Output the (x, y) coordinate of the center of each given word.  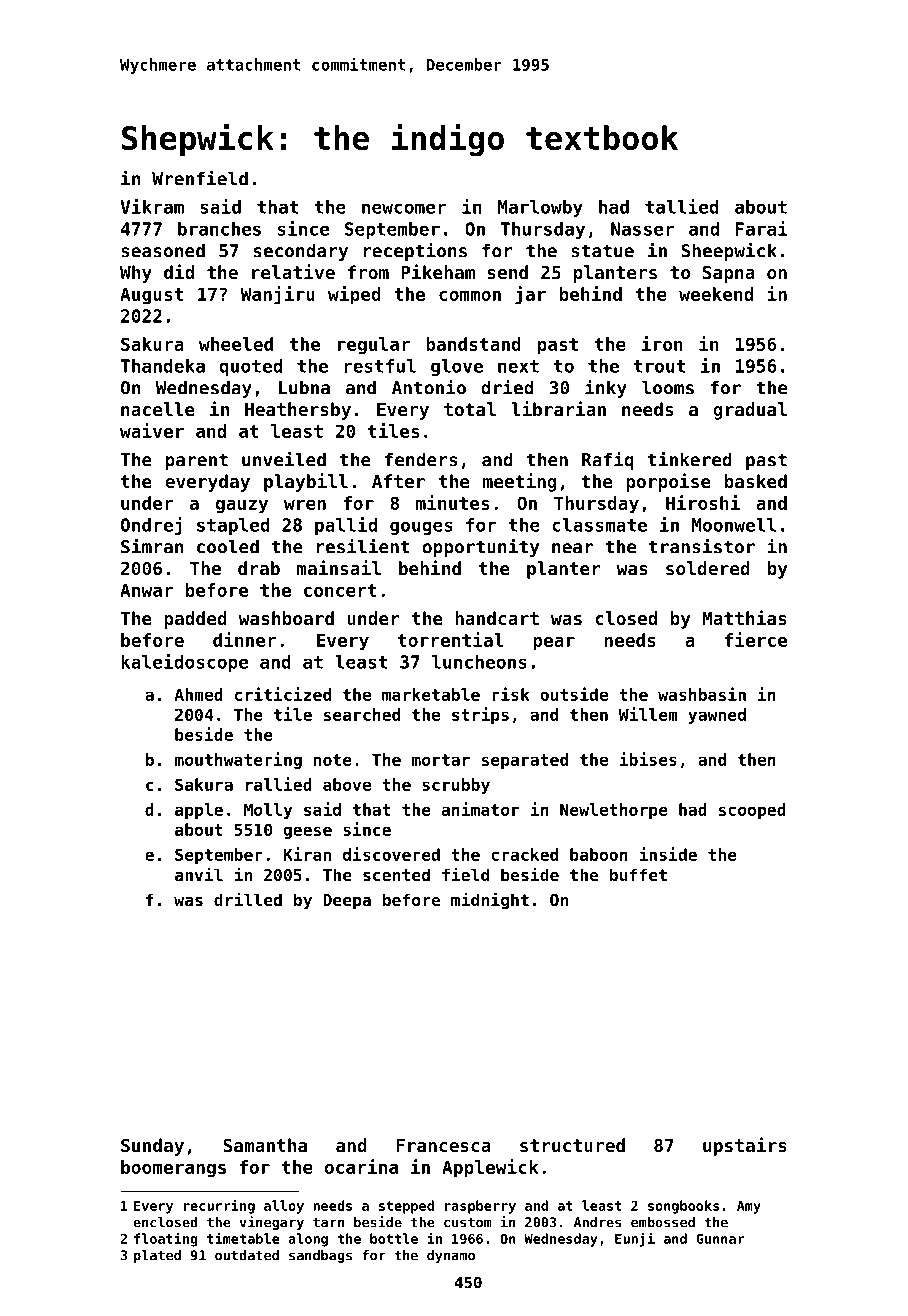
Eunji (635, 1239)
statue (602, 251)
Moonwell (734, 525)
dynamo (451, 1256)
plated (157, 1256)
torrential (451, 639)
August (151, 296)
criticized (283, 694)
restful (380, 366)
